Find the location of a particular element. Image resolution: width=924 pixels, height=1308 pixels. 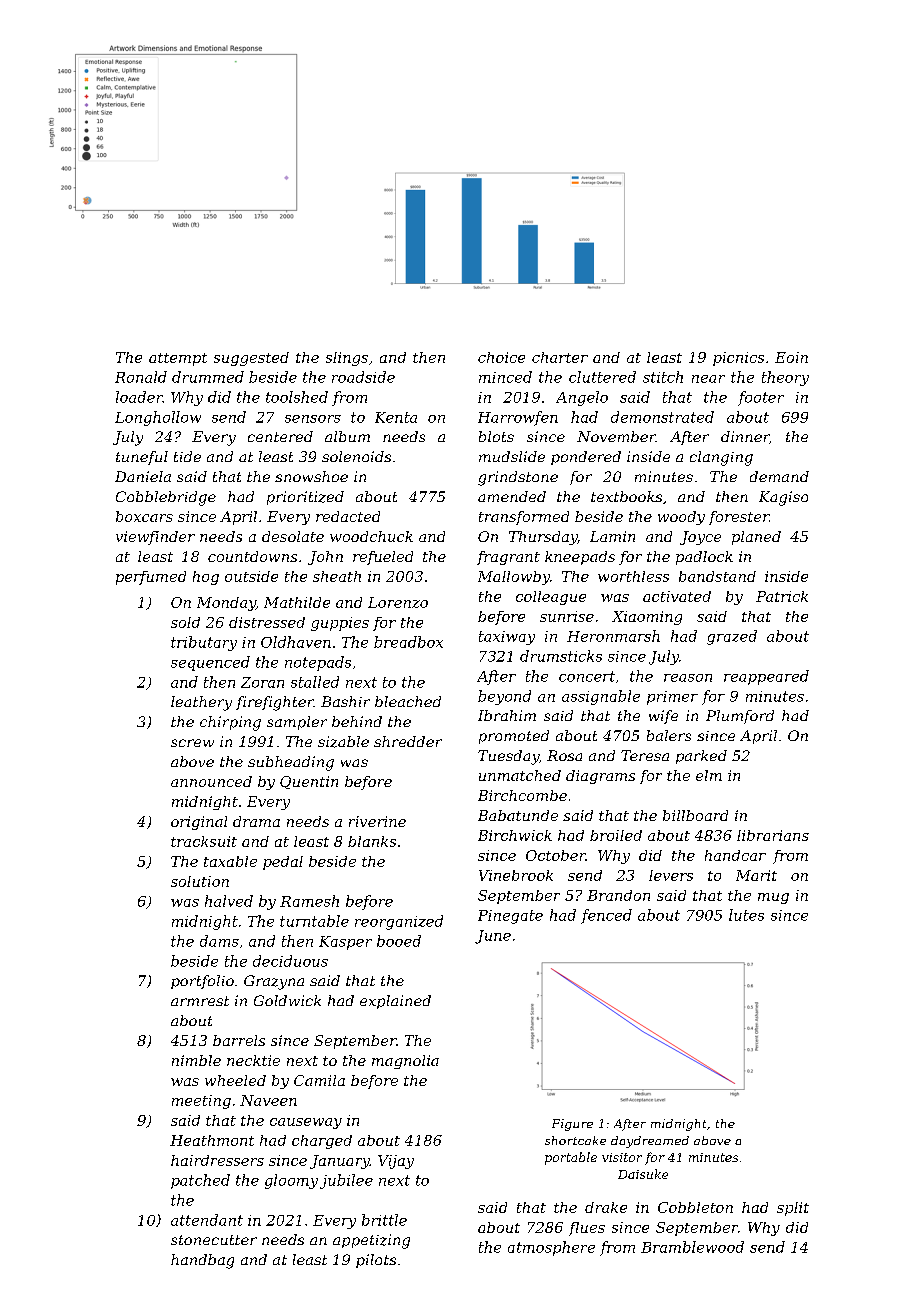

Camila is located at coordinates (319, 1080).
